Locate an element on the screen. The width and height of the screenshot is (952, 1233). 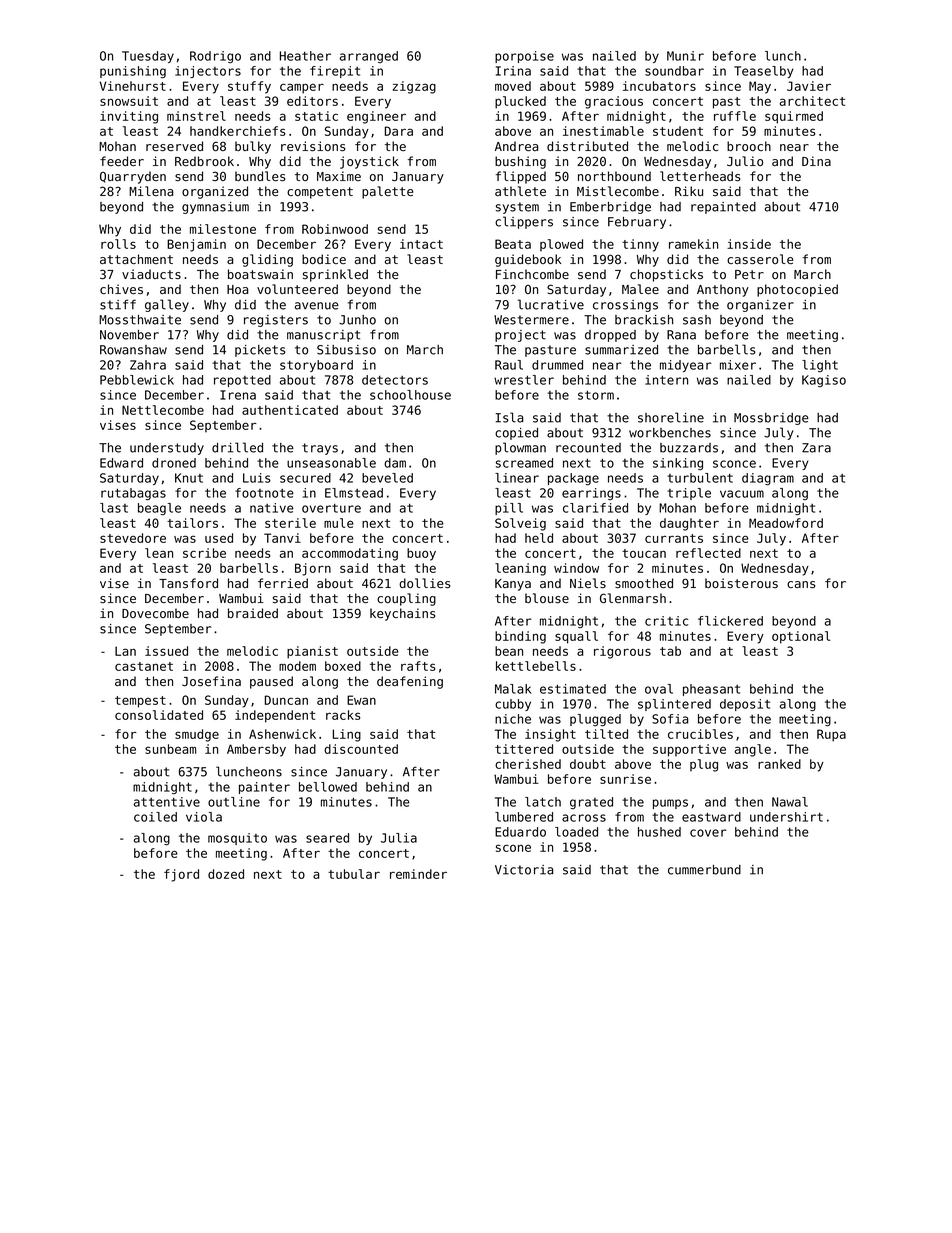
mixer is located at coordinates (738, 365).
